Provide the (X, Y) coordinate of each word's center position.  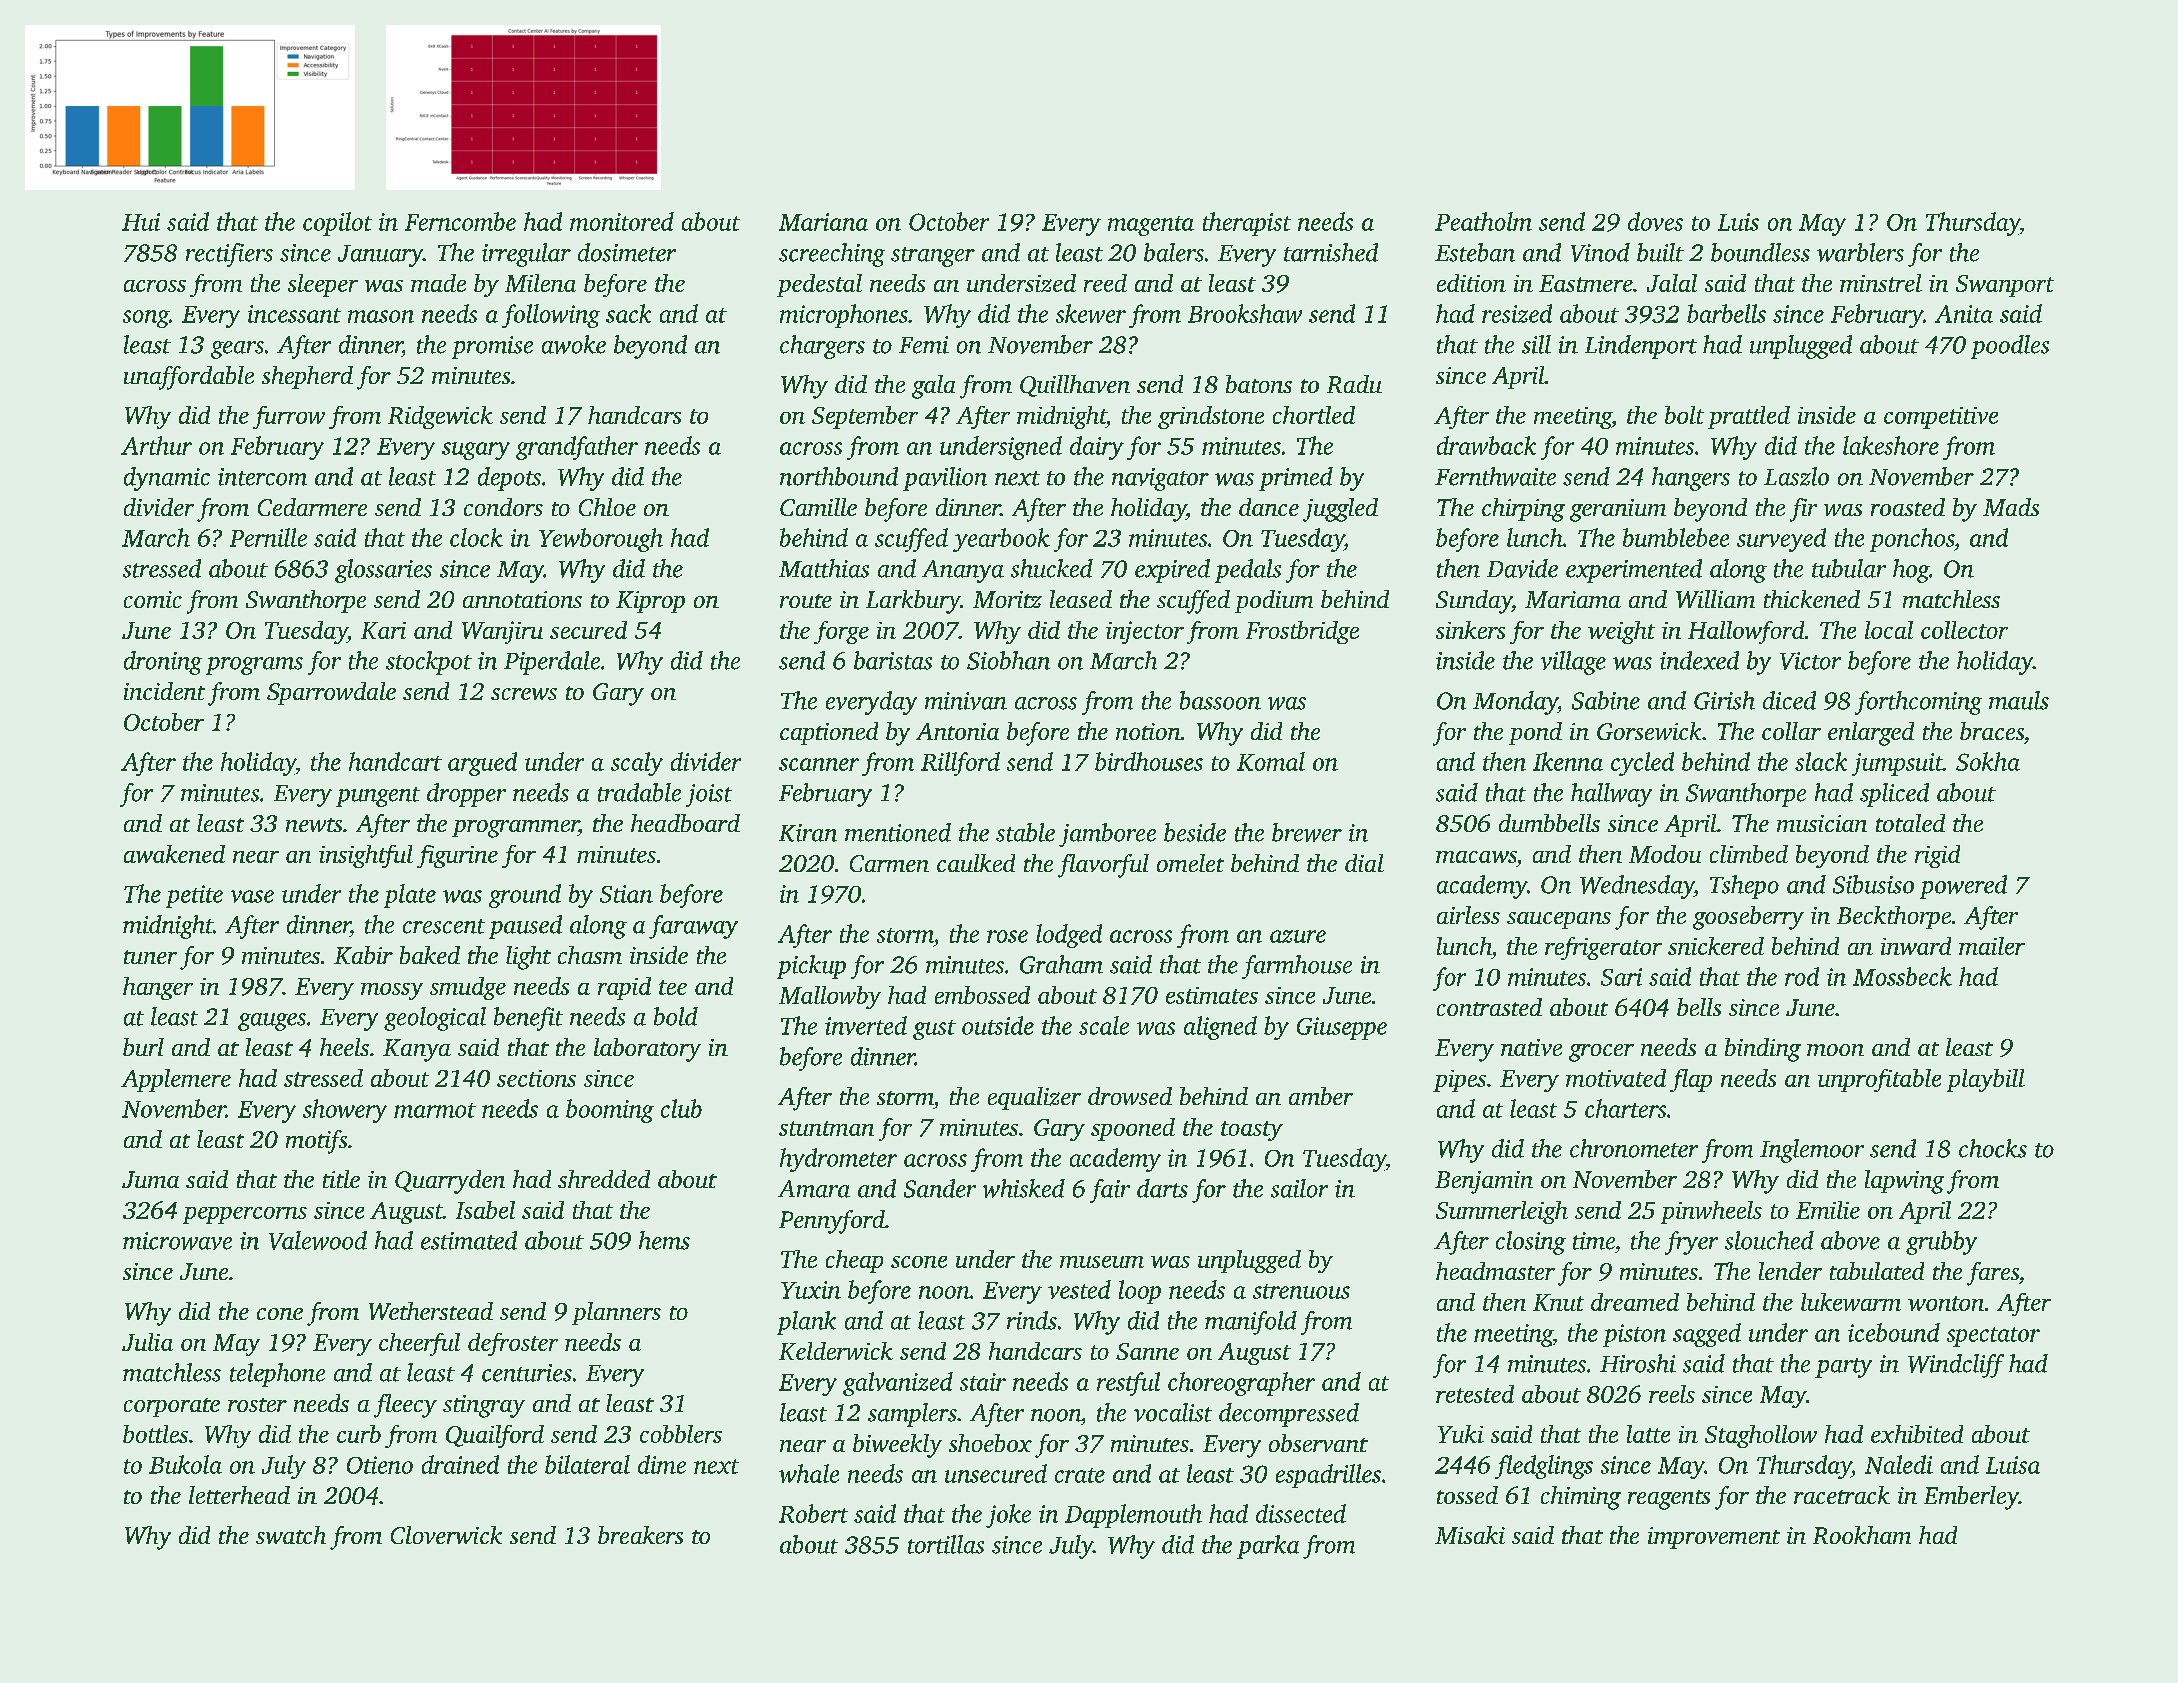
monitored (622, 221)
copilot (337, 224)
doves (1655, 221)
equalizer (1034, 1098)
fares (1993, 1274)
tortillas (946, 1544)
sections (536, 1078)
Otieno (380, 1465)
